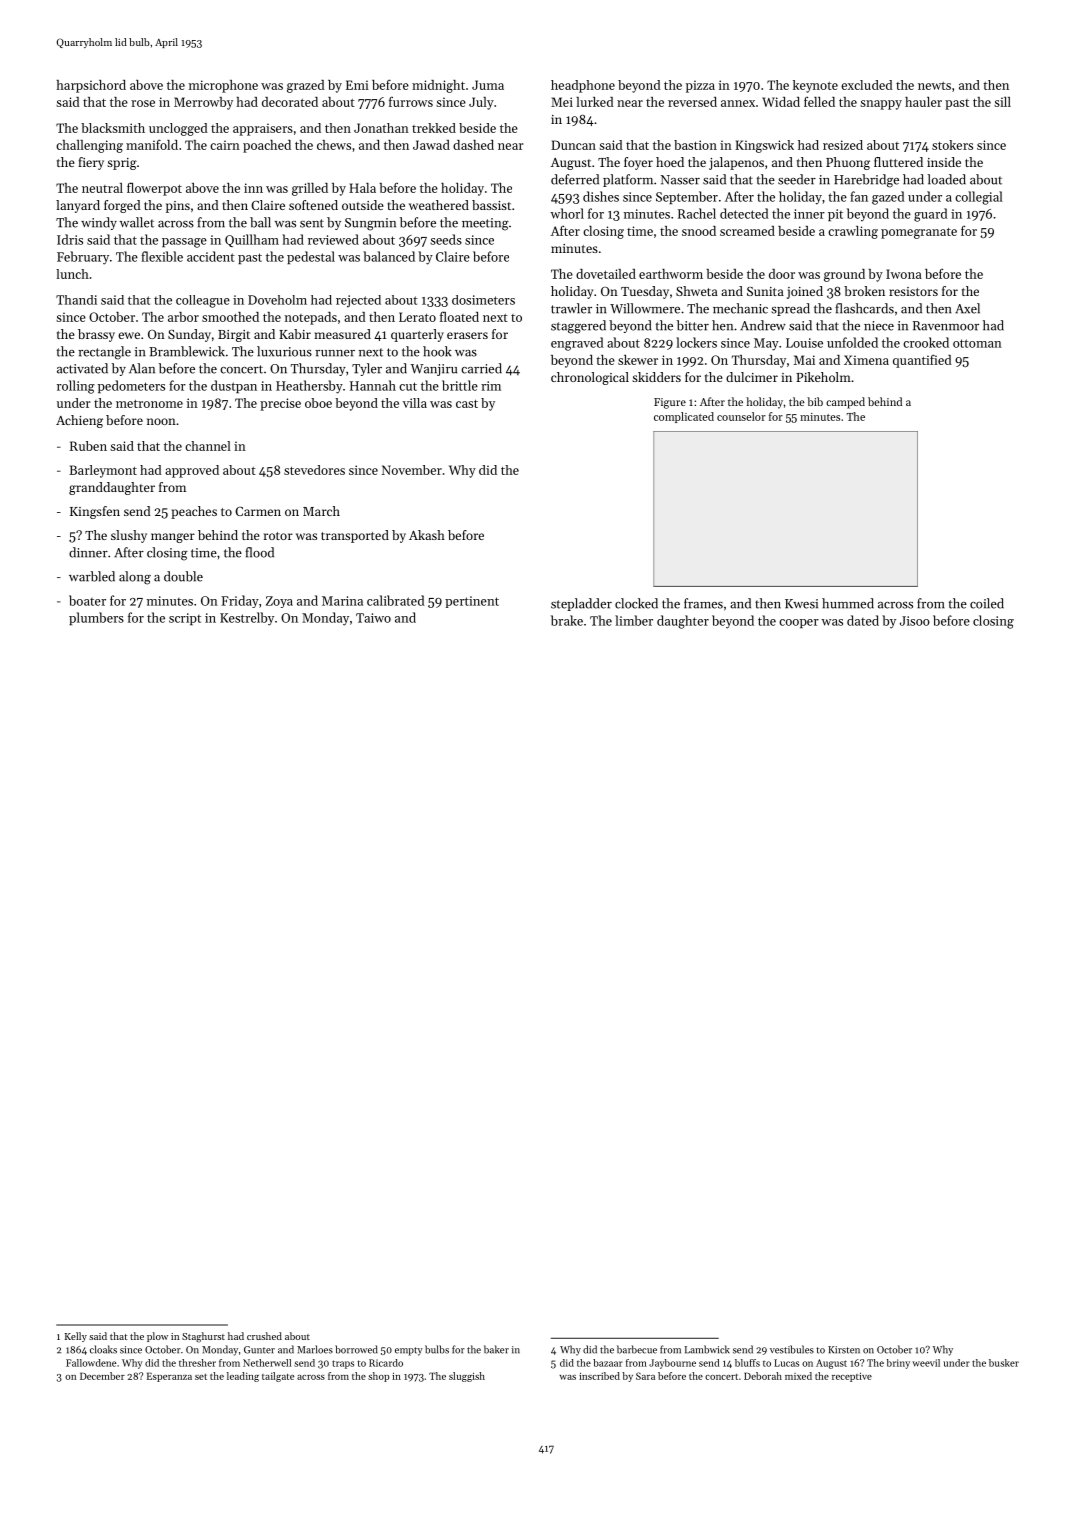  I want to click on cooper, so click(799, 623).
